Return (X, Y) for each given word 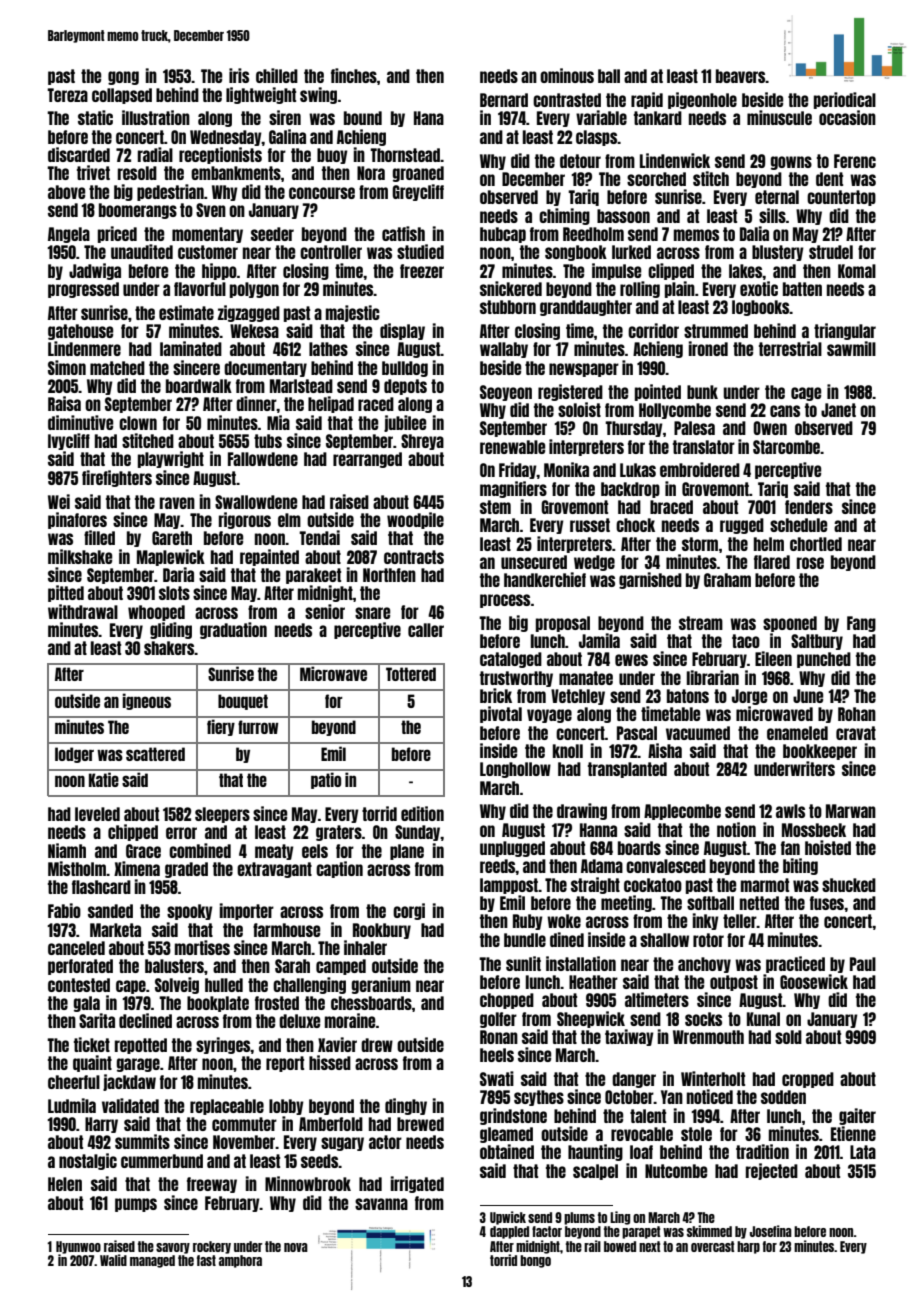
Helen (65, 1184)
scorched (656, 179)
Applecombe (682, 812)
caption (339, 869)
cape (131, 987)
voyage (549, 716)
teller (740, 921)
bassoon (623, 216)
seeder (272, 234)
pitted (66, 593)
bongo (535, 1261)
